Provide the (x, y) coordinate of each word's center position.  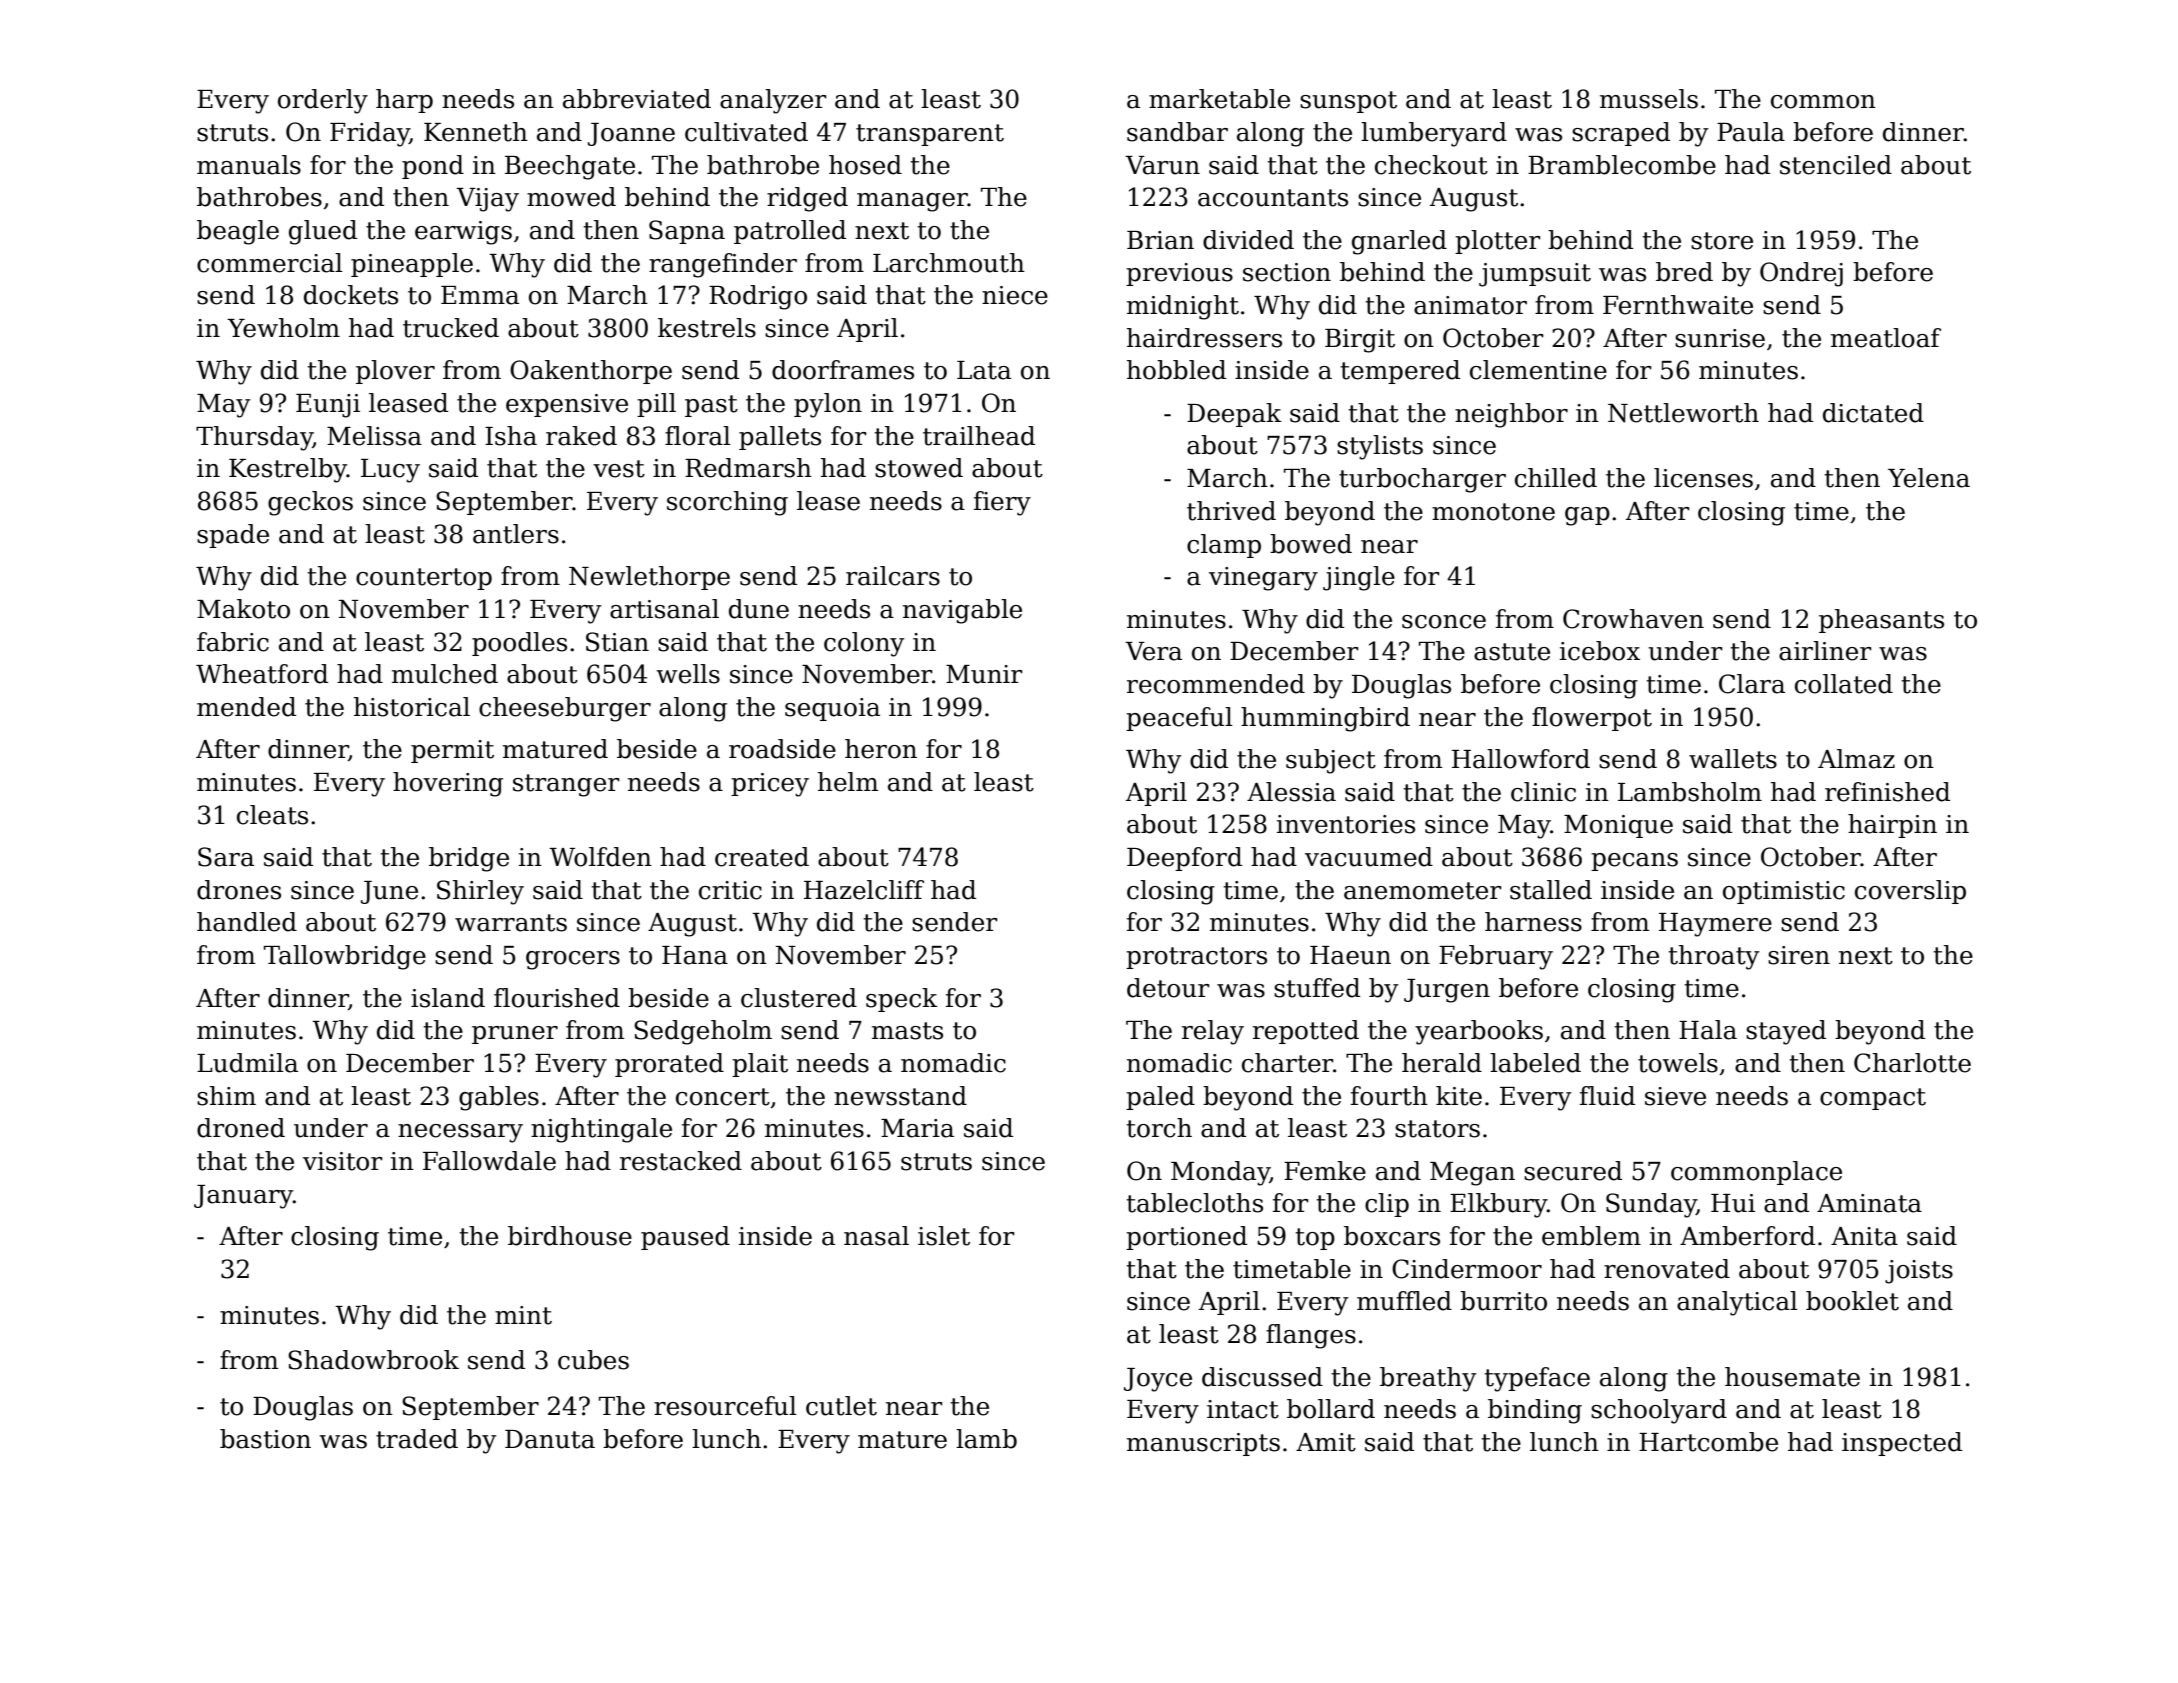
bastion (265, 1439)
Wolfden (600, 857)
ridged (807, 199)
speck (902, 1000)
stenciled (1836, 165)
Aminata (1869, 1203)
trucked (451, 328)
